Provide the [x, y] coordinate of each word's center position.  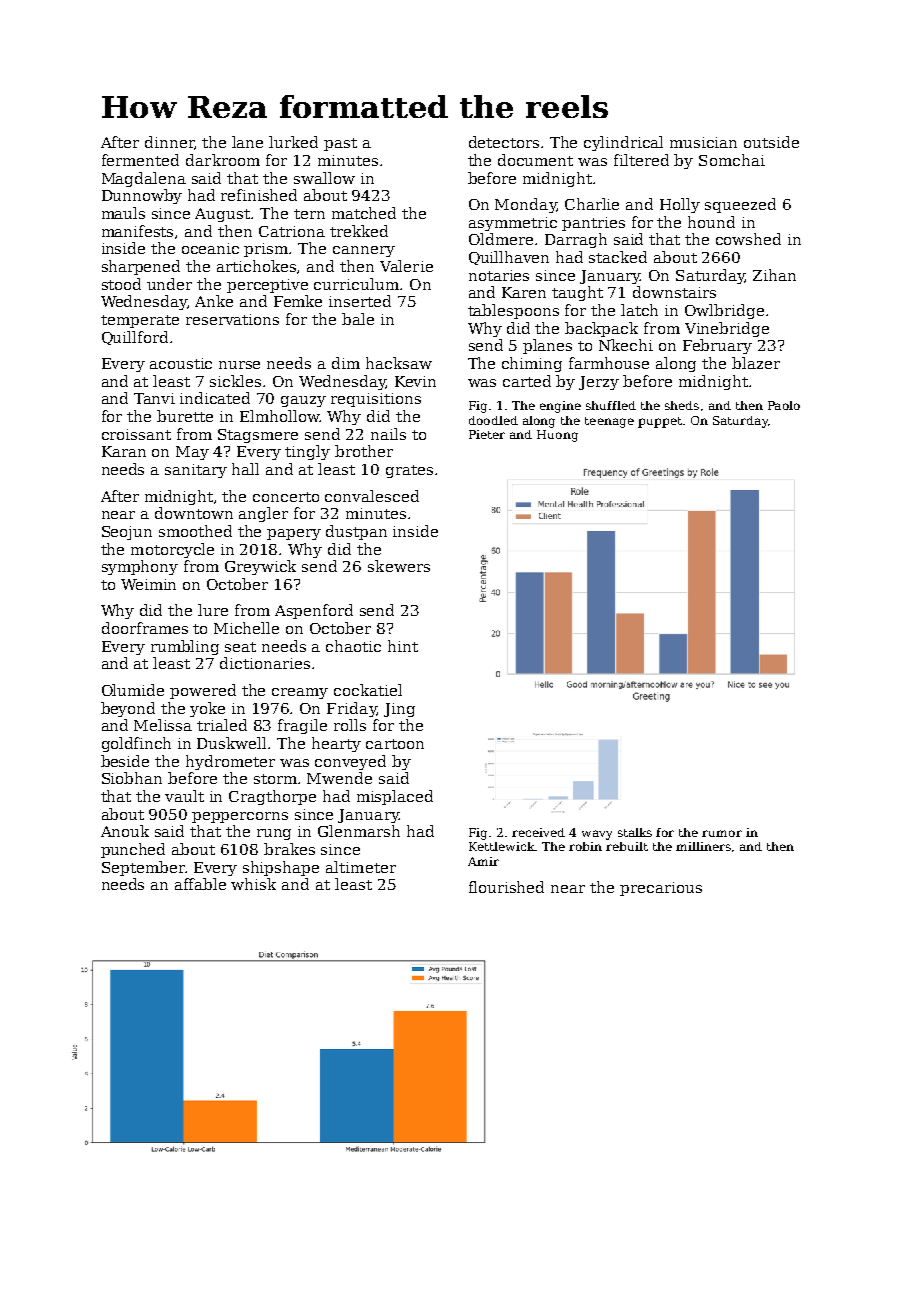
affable [200, 884]
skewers [399, 566]
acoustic [181, 363]
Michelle [246, 628]
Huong [557, 436]
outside [771, 142]
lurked [293, 142]
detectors [504, 142]
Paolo [784, 405]
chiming [532, 364]
